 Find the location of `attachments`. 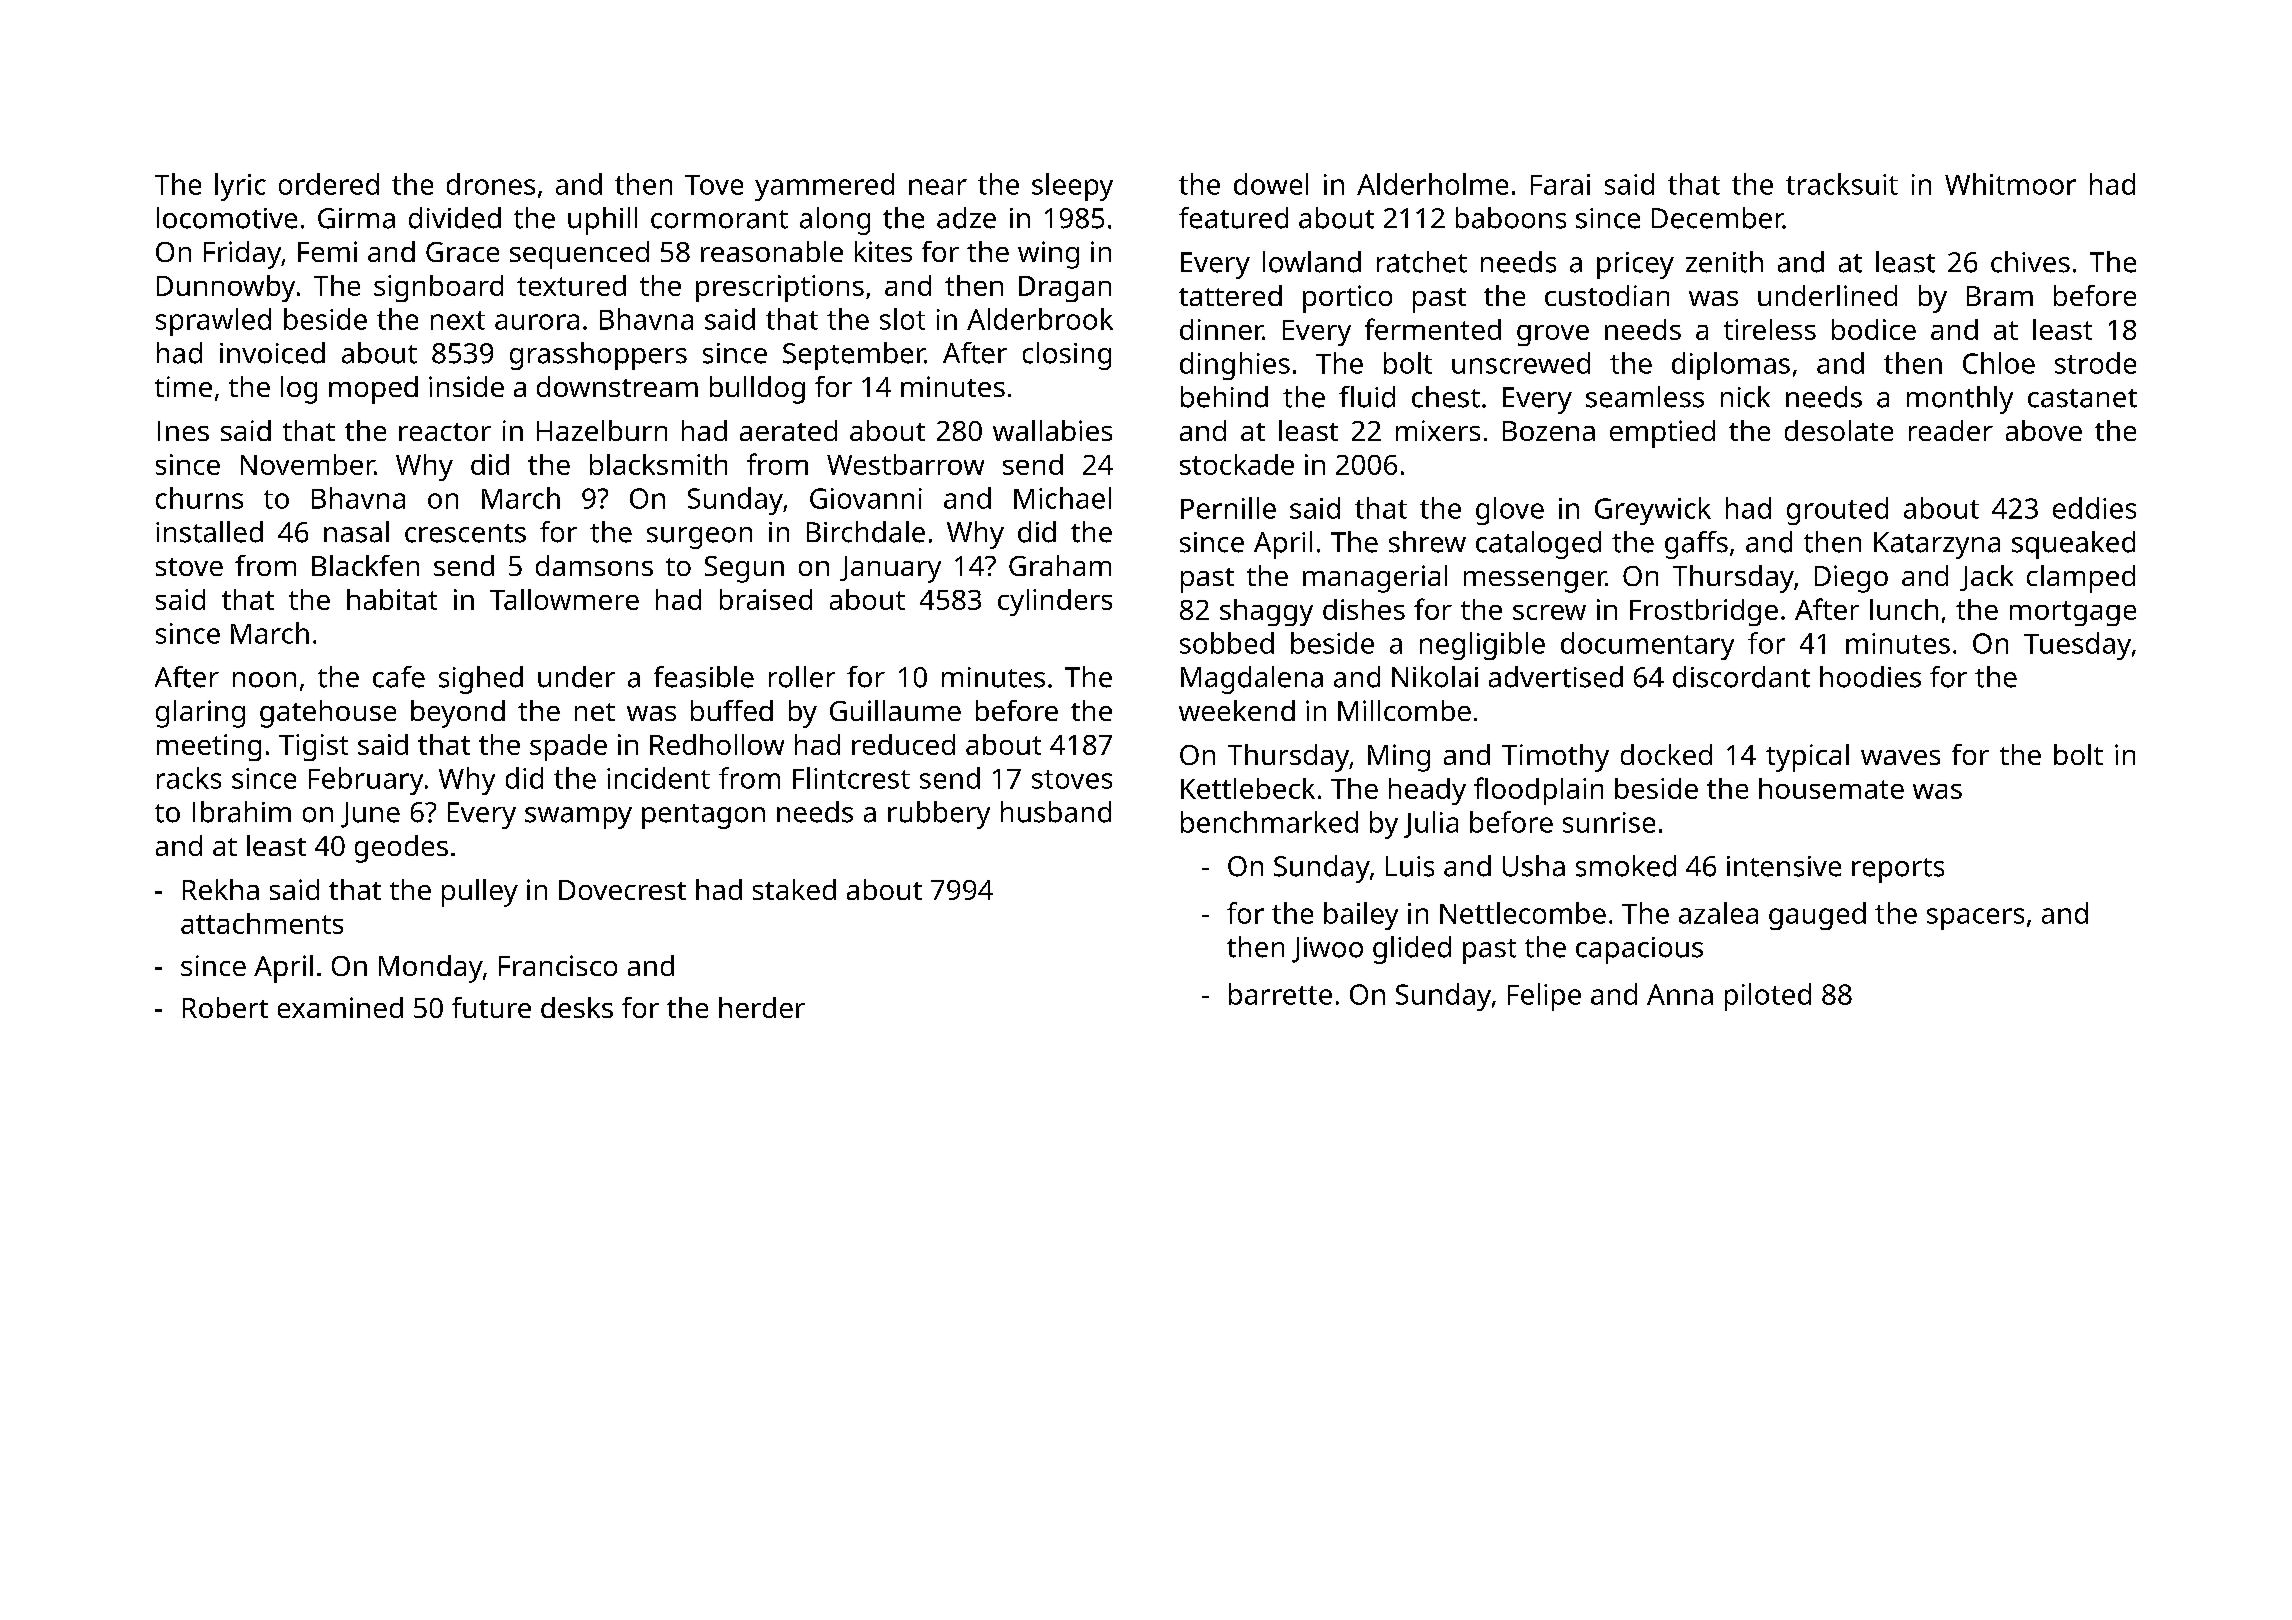

attachments is located at coordinates (262, 923).
